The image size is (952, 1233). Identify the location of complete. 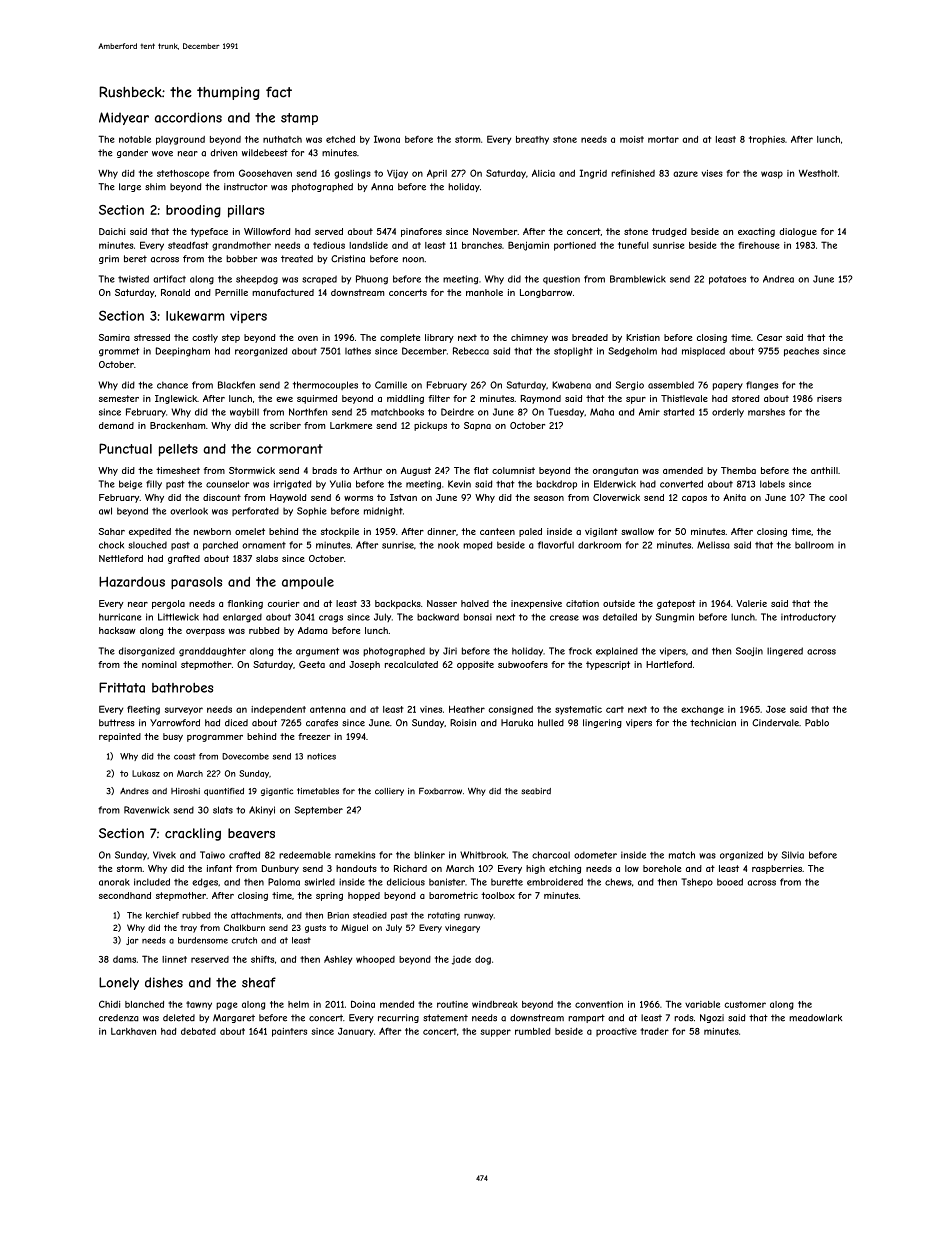
(400, 338).
